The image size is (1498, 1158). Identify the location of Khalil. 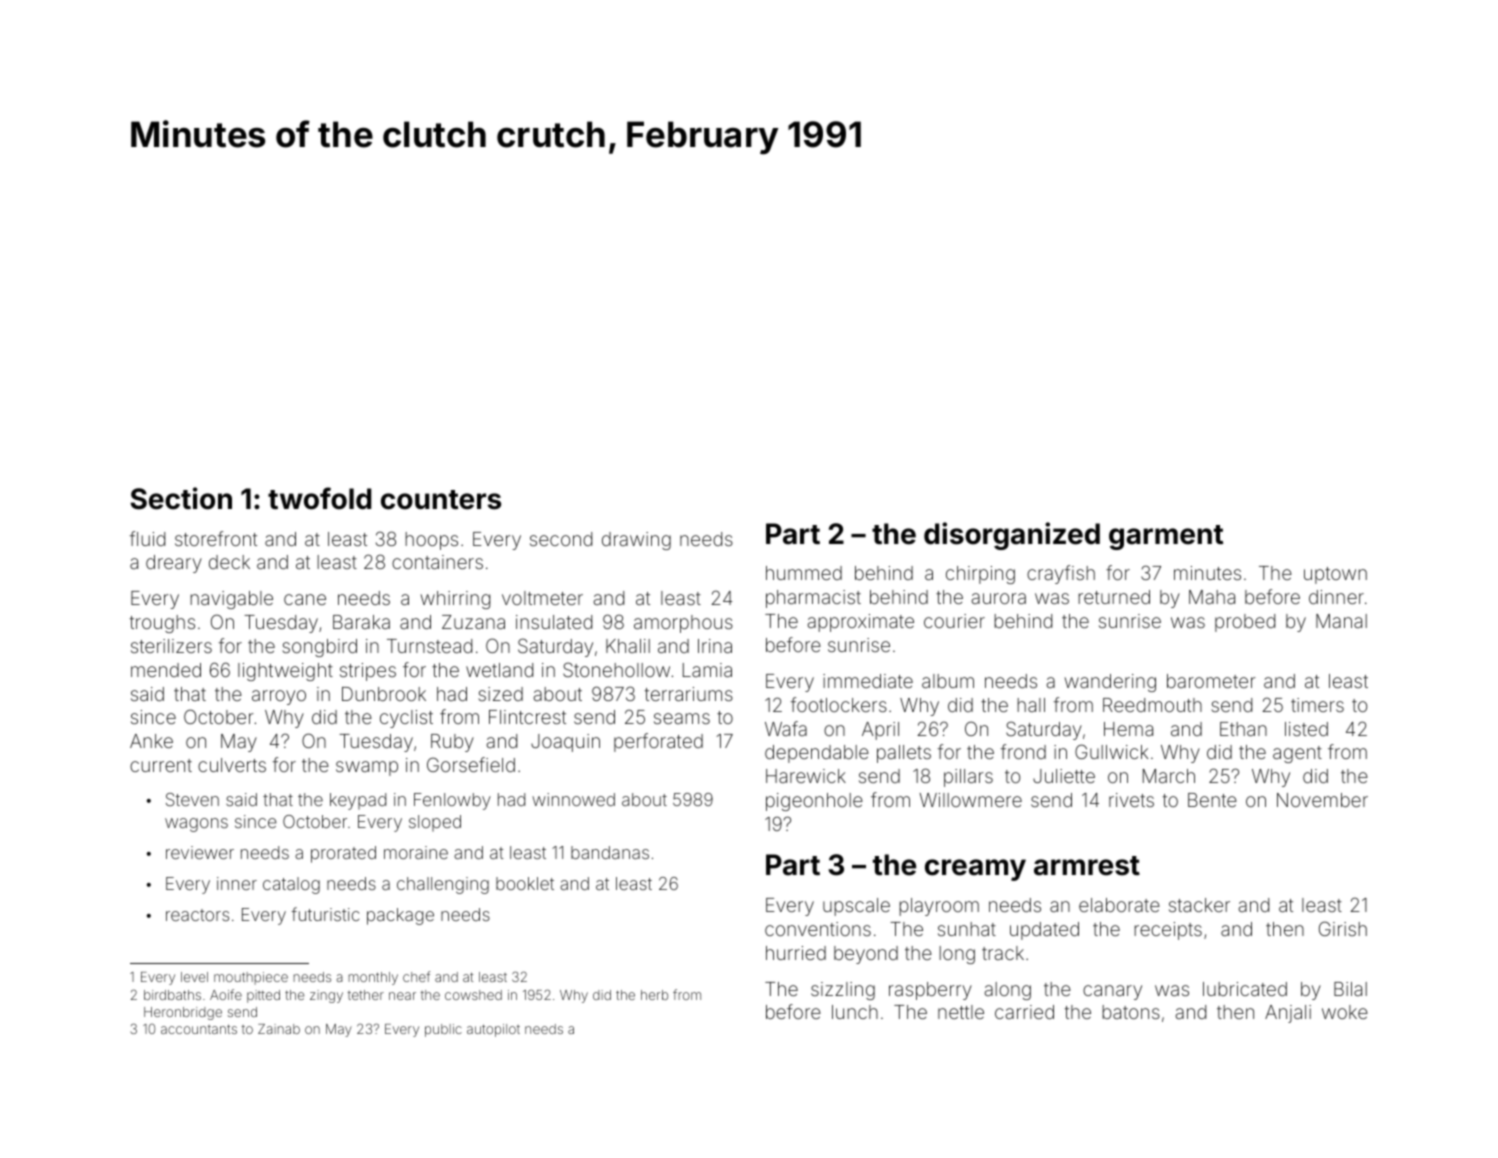
(628, 646).
